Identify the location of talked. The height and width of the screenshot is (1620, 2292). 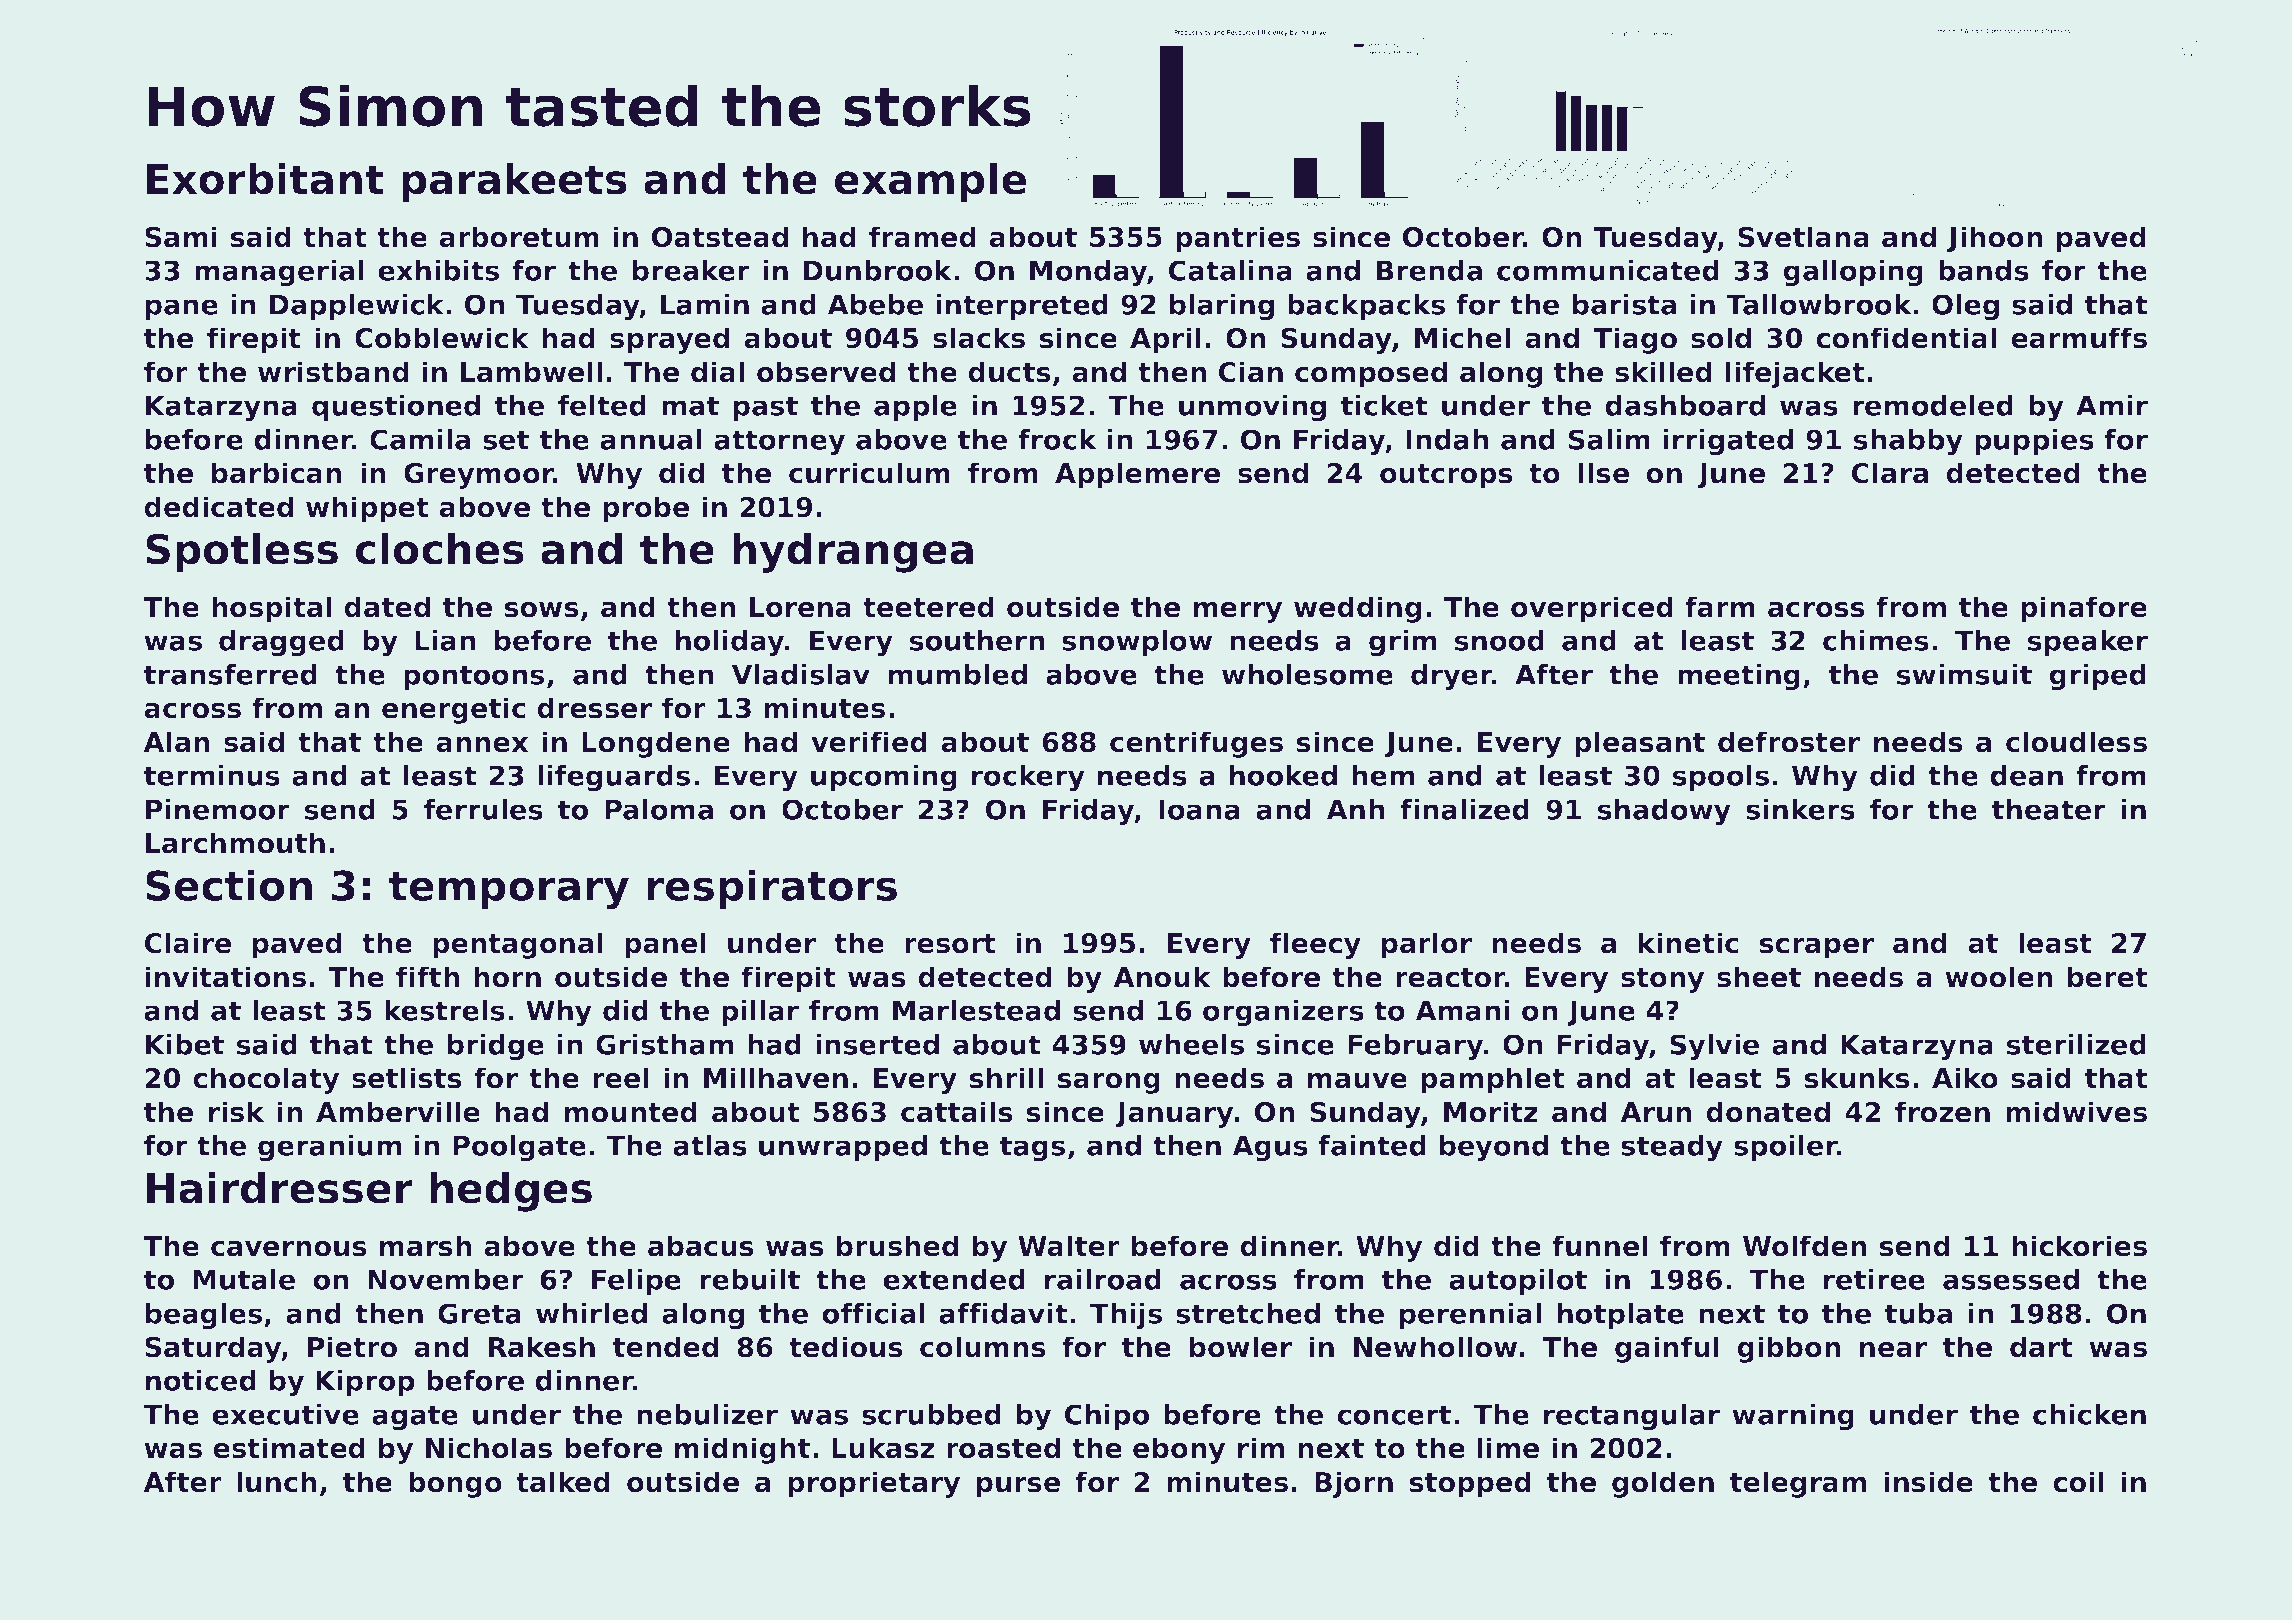
(563, 1482).
